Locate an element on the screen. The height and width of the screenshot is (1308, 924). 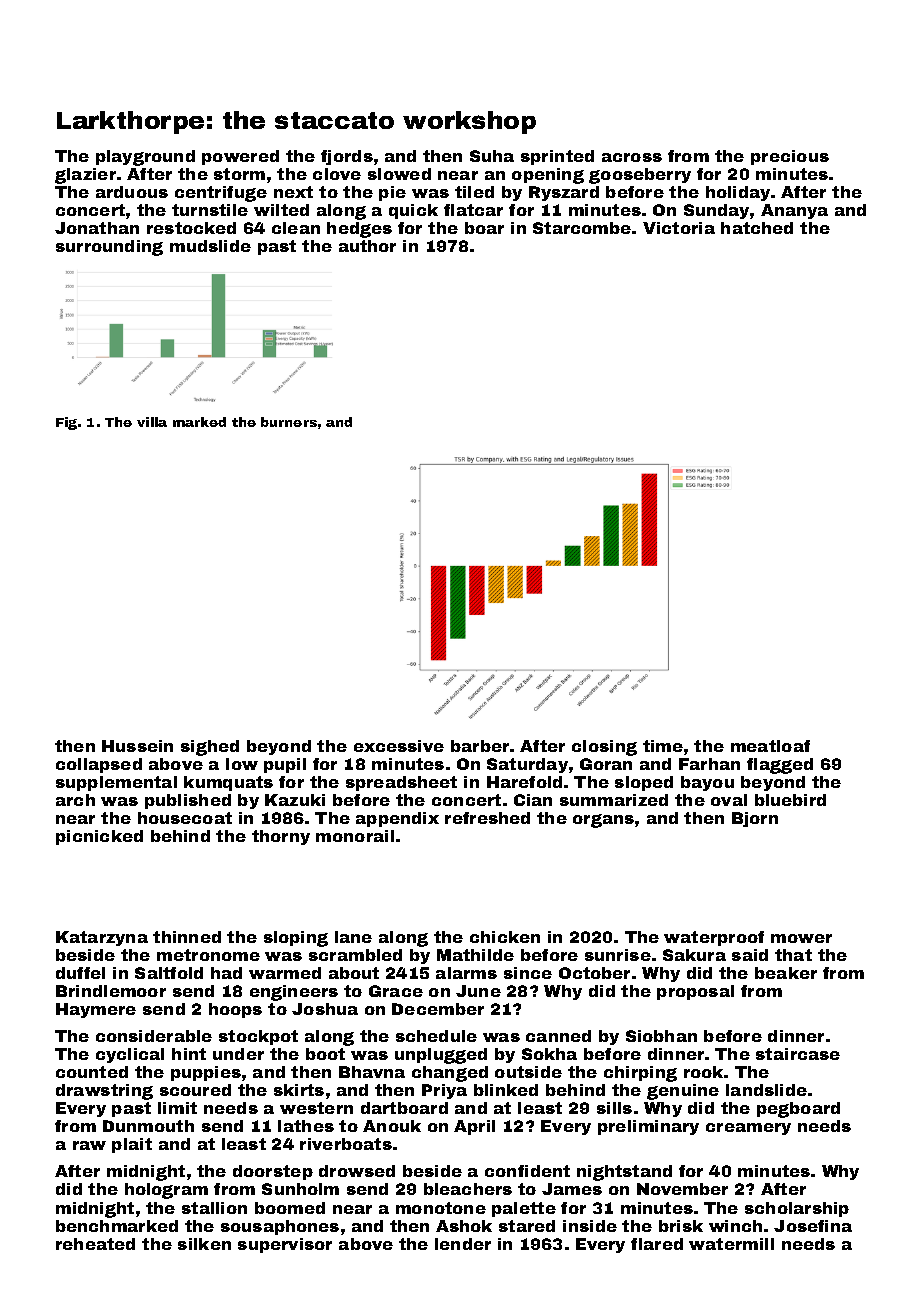
author is located at coordinates (367, 246).
